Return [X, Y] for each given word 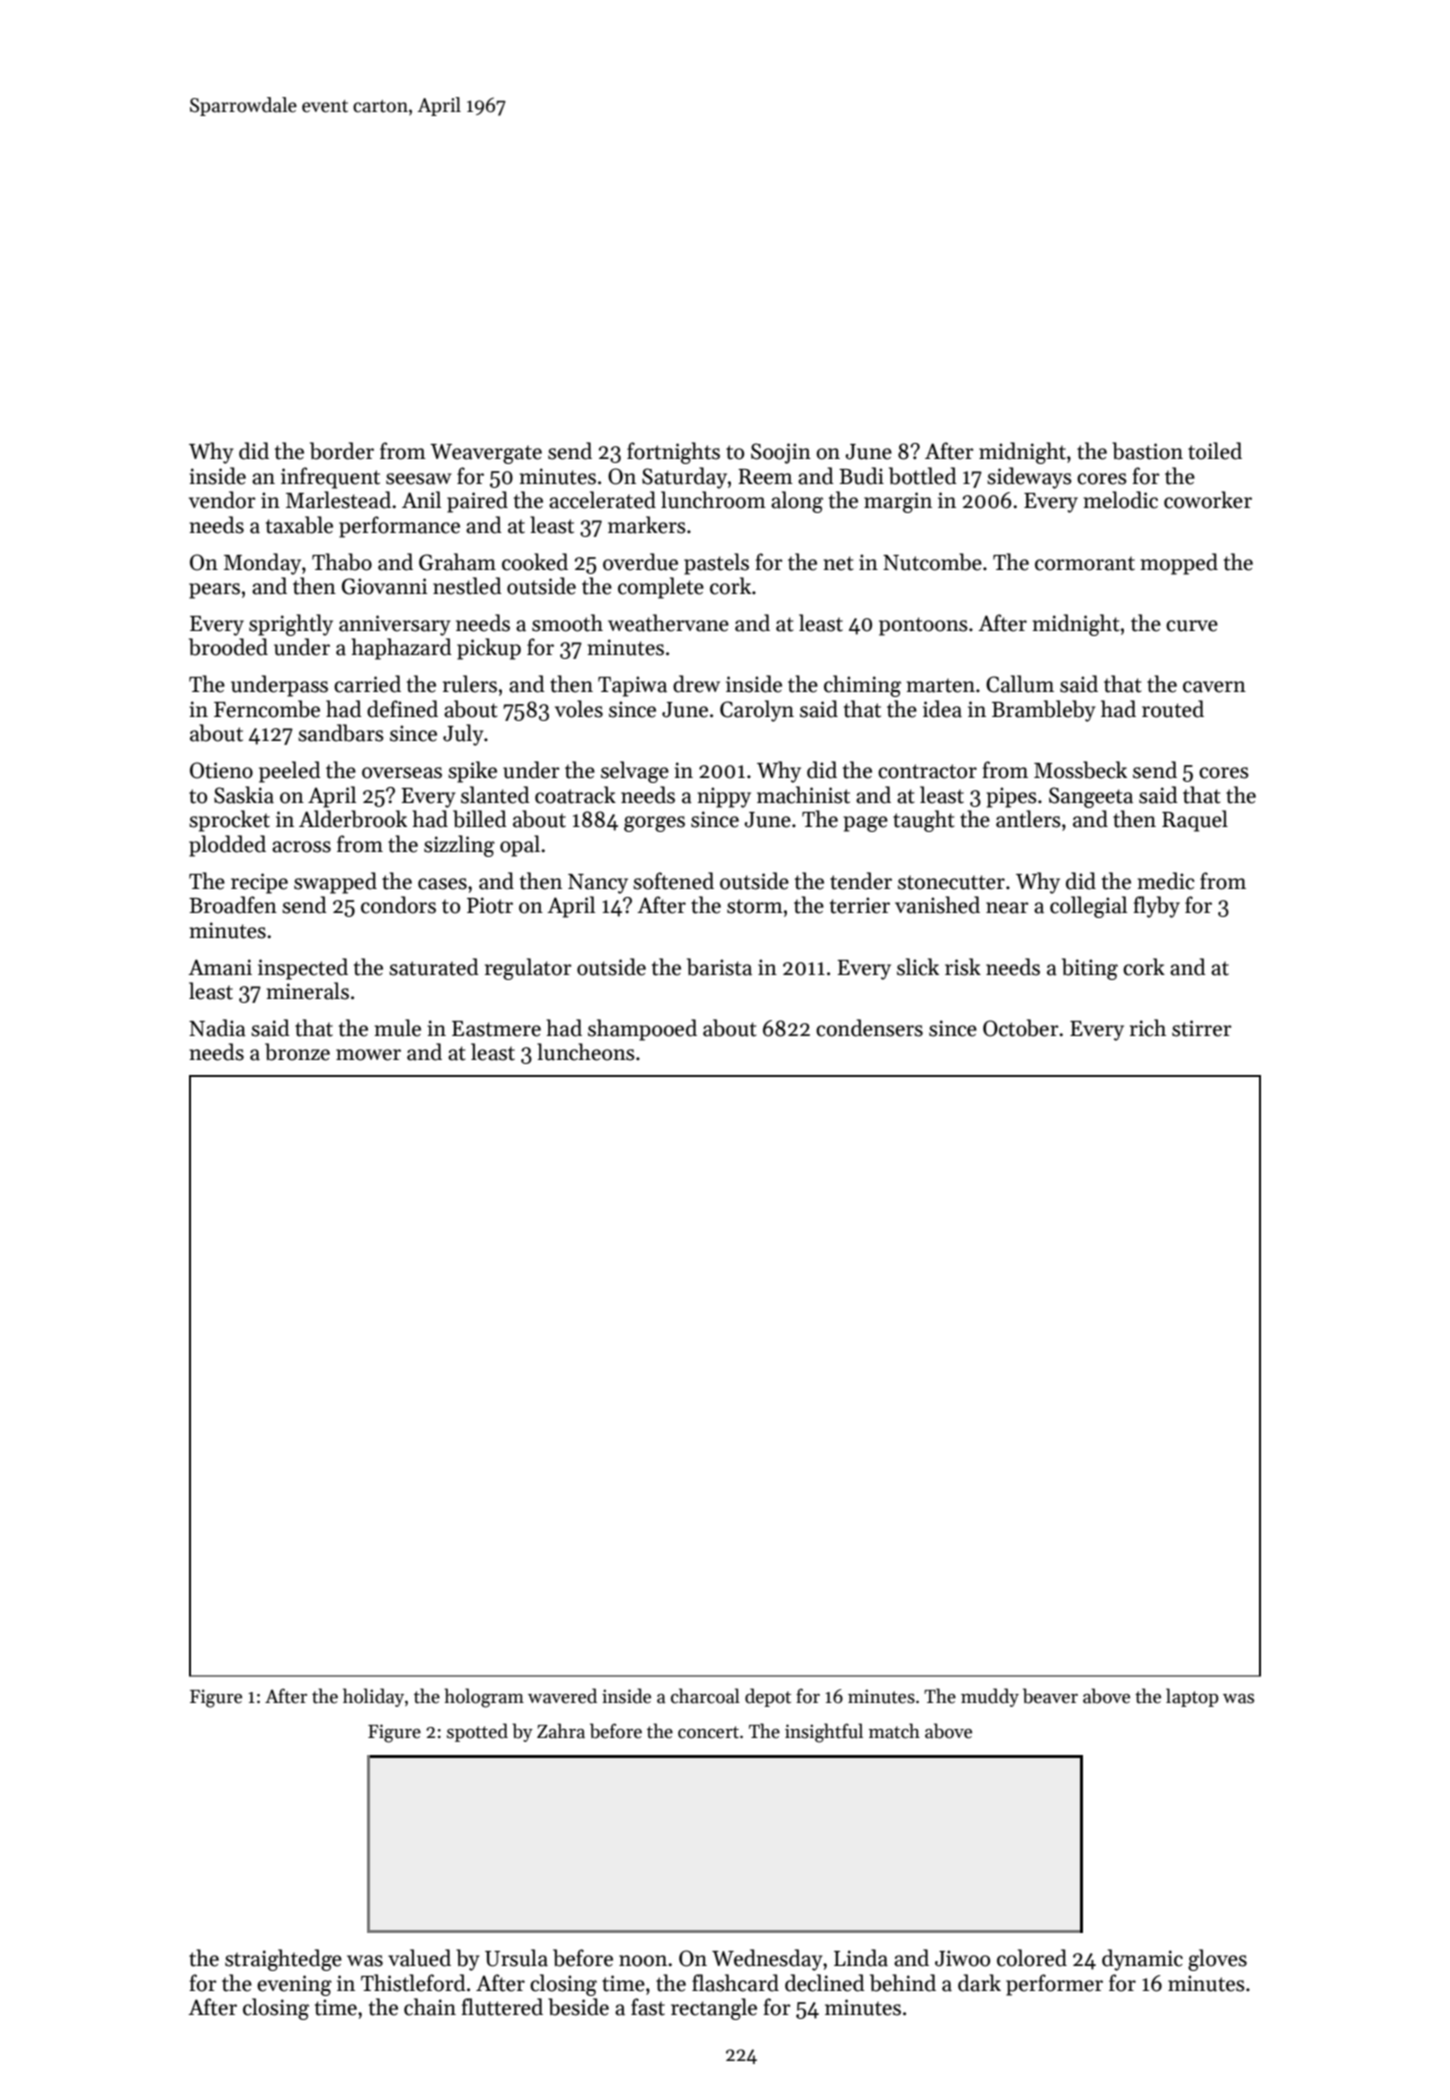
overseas [402, 773]
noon [643, 1961]
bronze [297, 1052]
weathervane [668, 623]
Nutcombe [932, 562]
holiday [373, 1697]
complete [661, 588]
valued [419, 1958]
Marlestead [338, 500]
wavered [562, 1696]
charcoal [705, 1696]
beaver [1050, 1696]
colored [1032, 1958]
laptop [1192, 1697]
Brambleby [1043, 711]
